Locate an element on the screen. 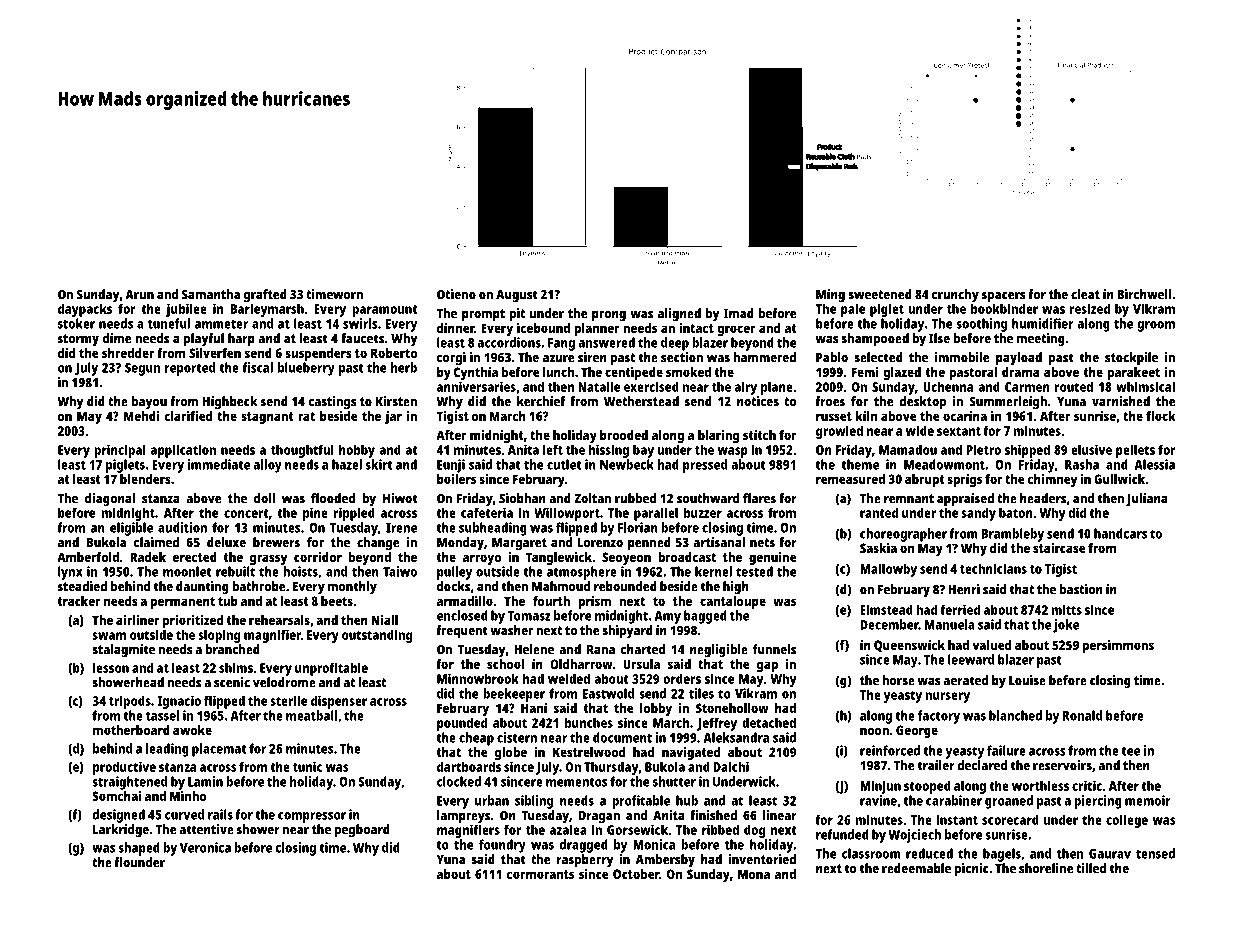 This screenshot has height=952, width=1233. meatball is located at coordinates (311, 715).
